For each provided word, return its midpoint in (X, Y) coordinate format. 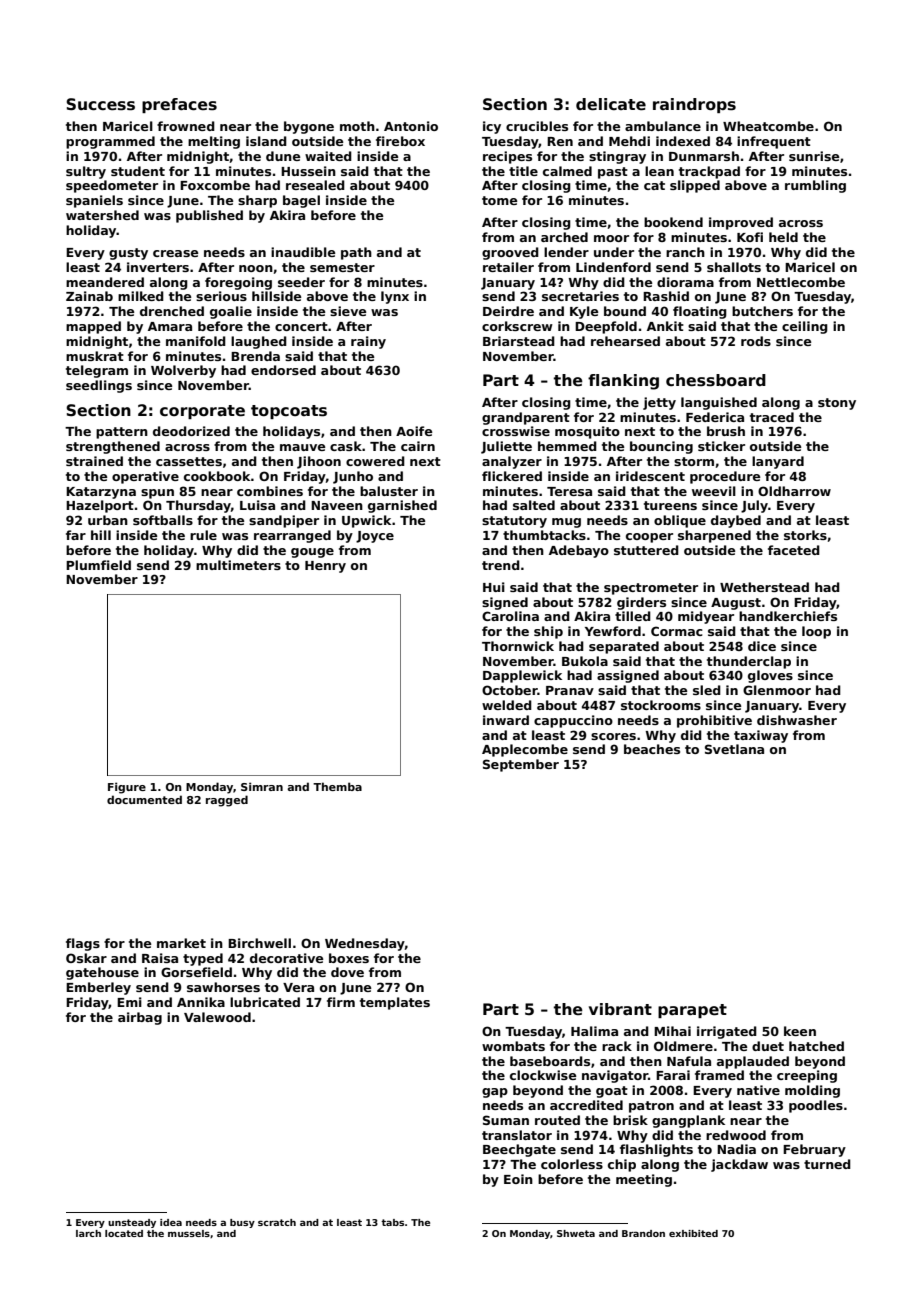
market (181, 943)
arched (564, 237)
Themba (337, 786)
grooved (510, 253)
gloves (770, 676)
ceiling (805, 327)
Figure (127, 788)
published (209, 216)
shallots (734, 267)
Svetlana (734, 749)
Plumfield (98, 565)
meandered (105, 282)
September (521, 765)
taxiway (761, 736)
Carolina (510, 616)
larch (88, 1233)
